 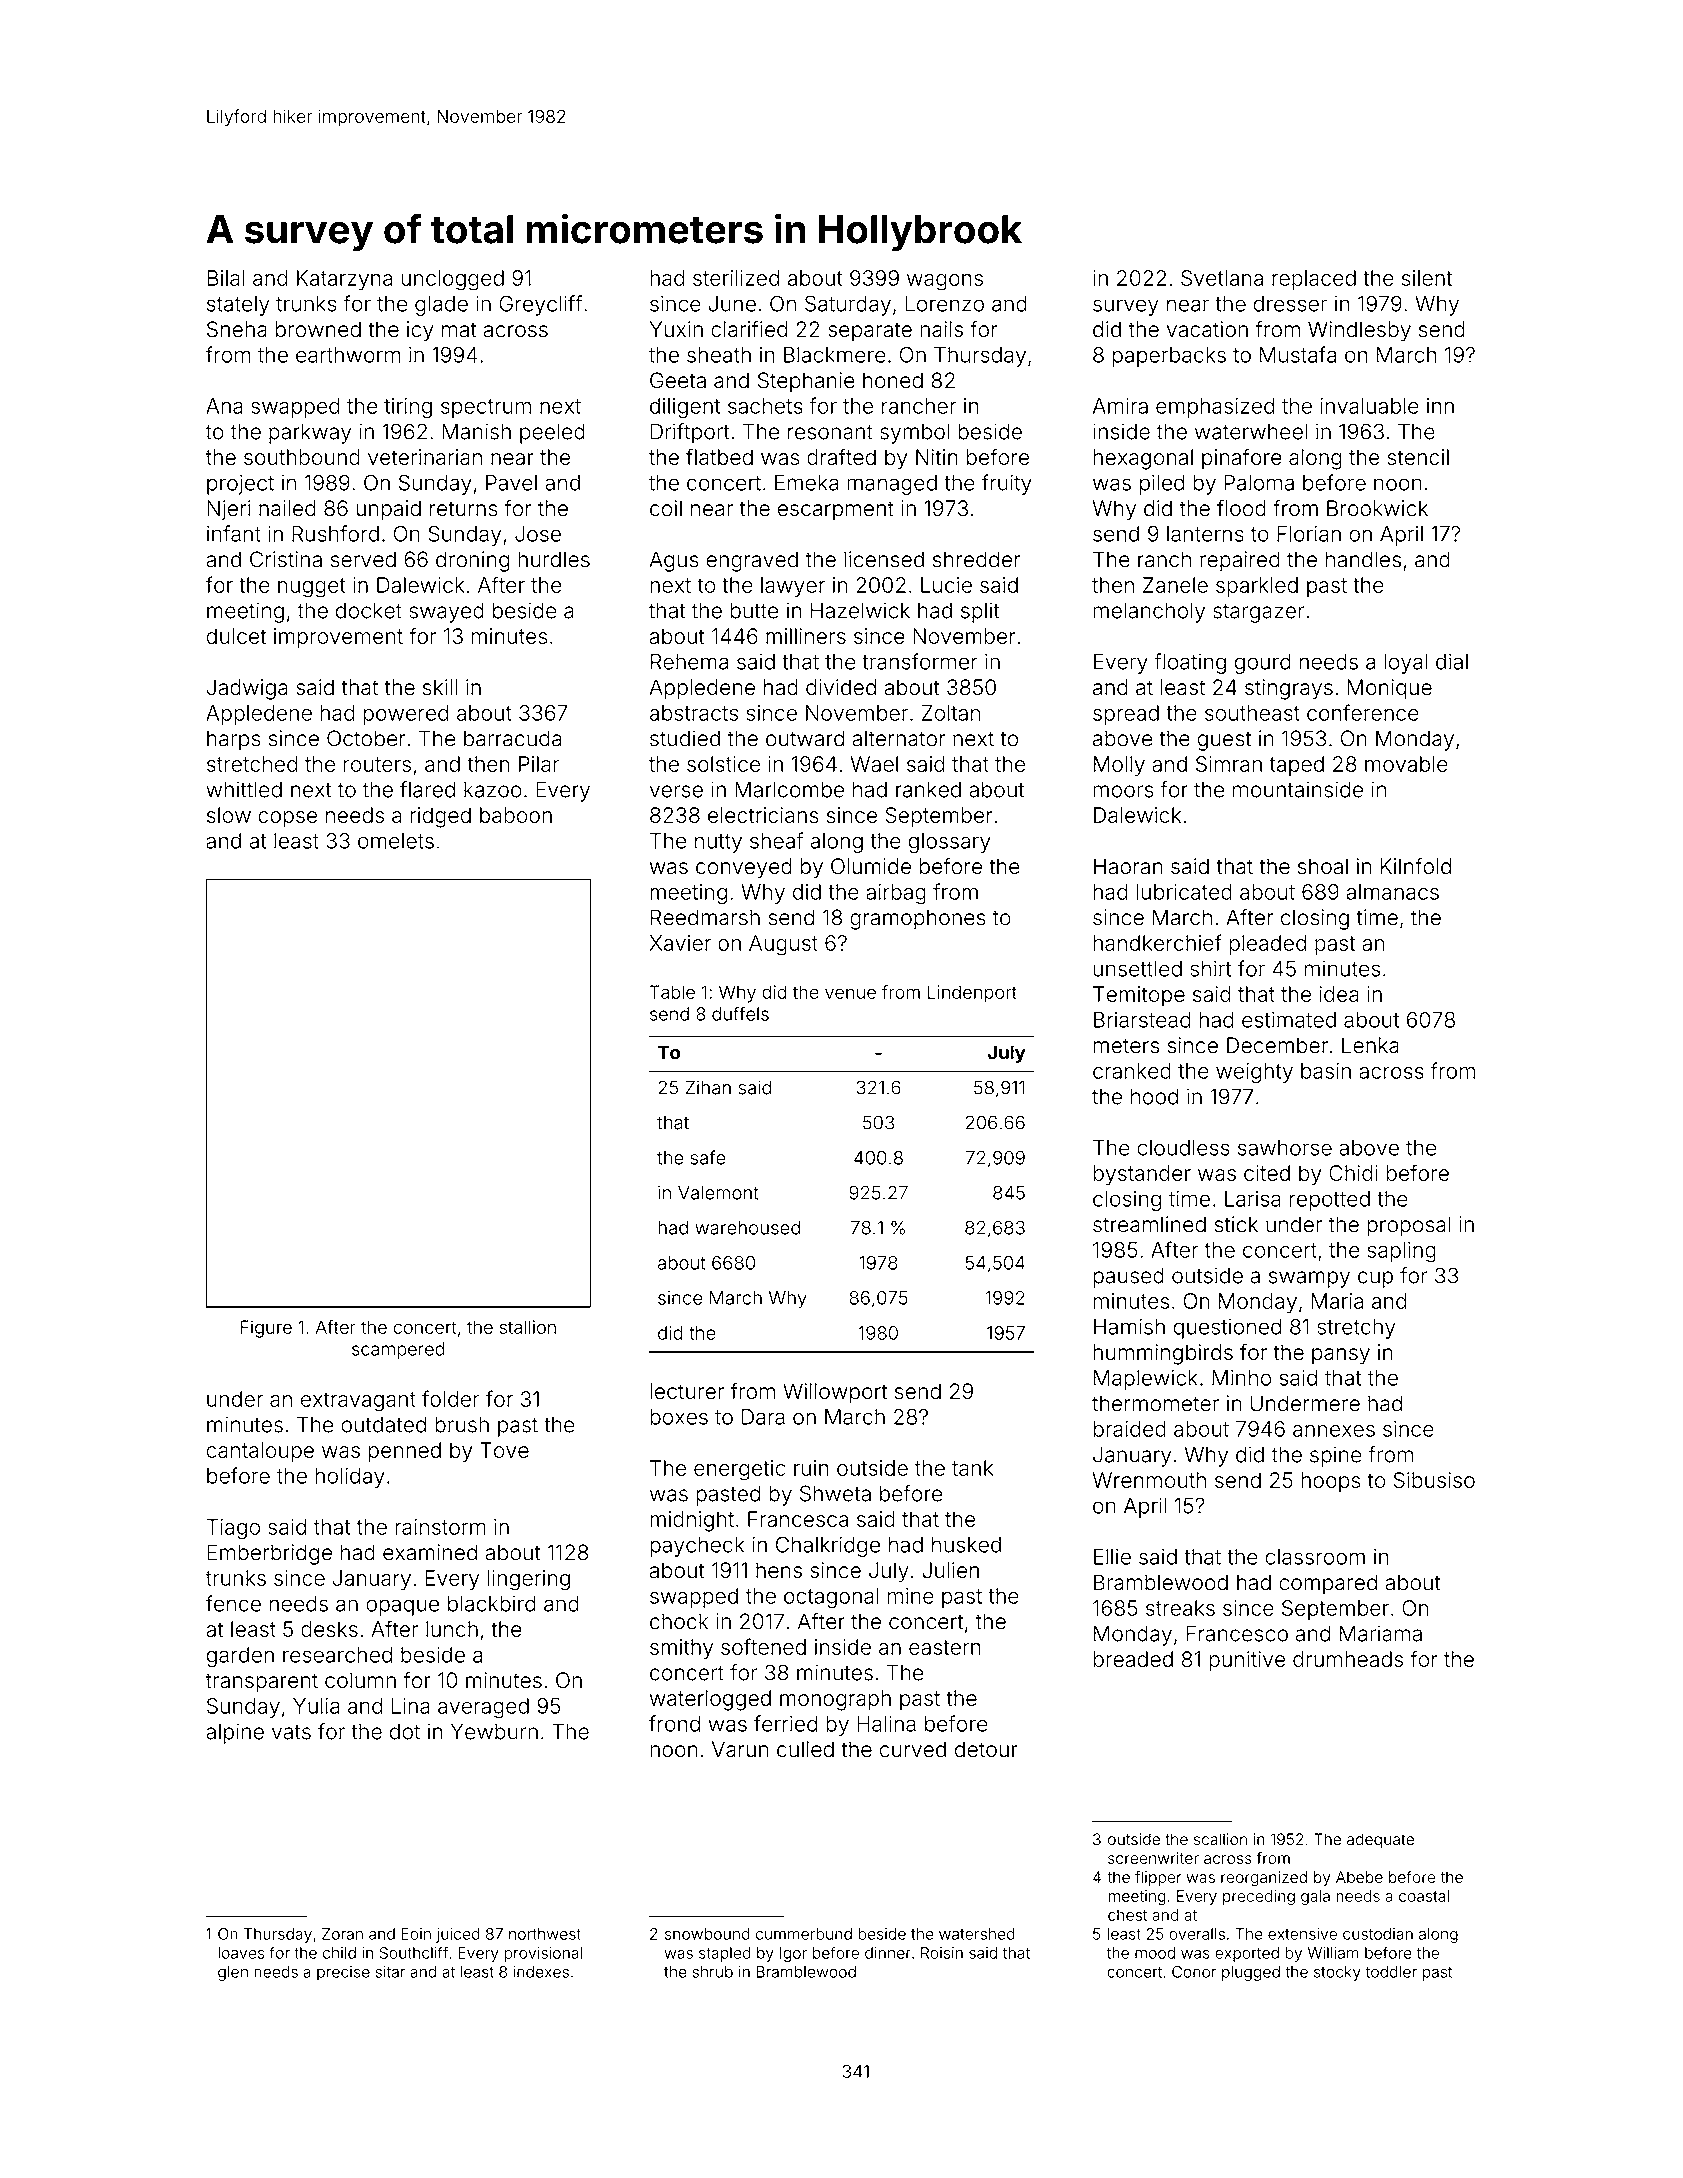 I want to click on monograph, so click(x=835, y=1700).
